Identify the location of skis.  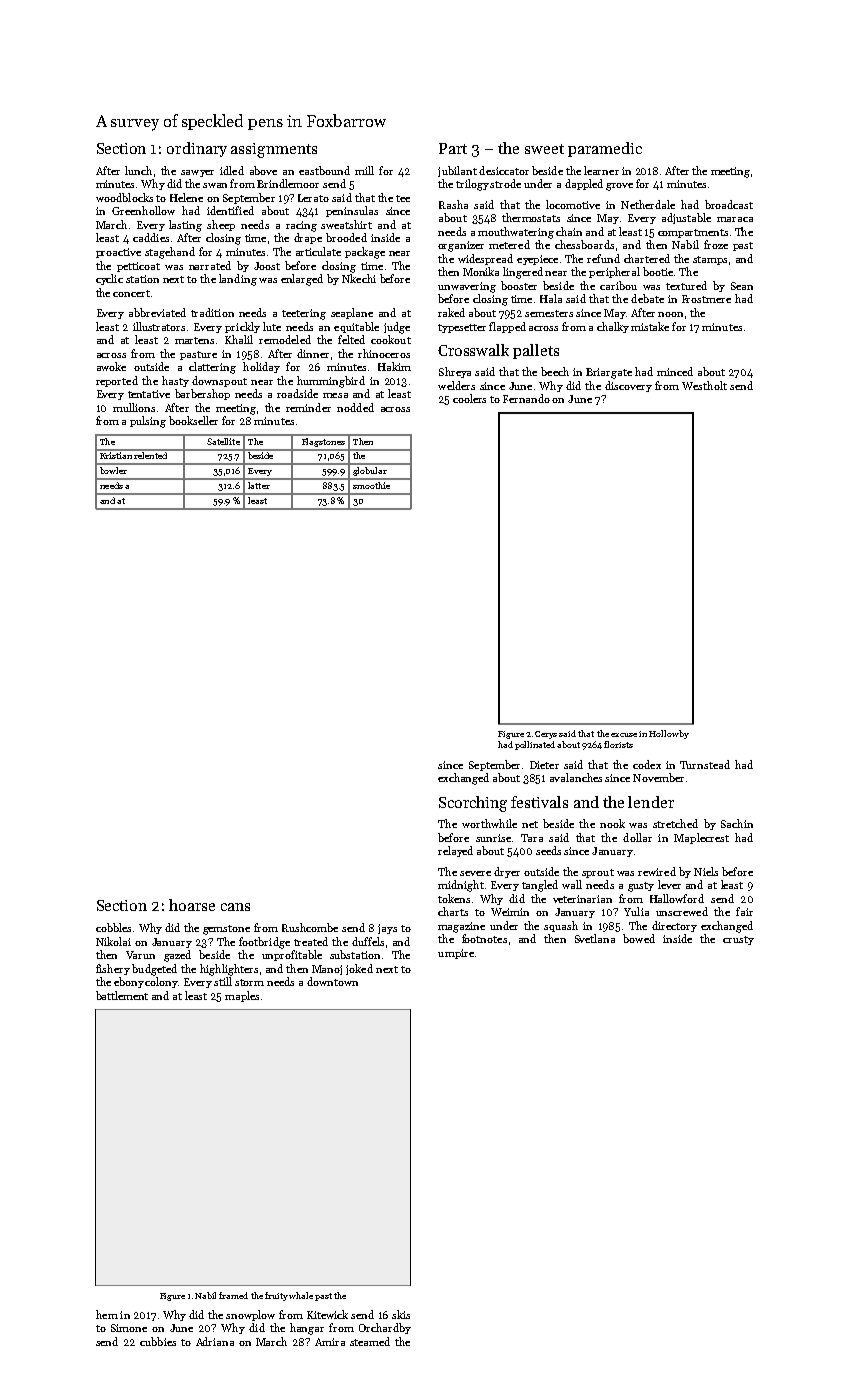
(401, 1314).
